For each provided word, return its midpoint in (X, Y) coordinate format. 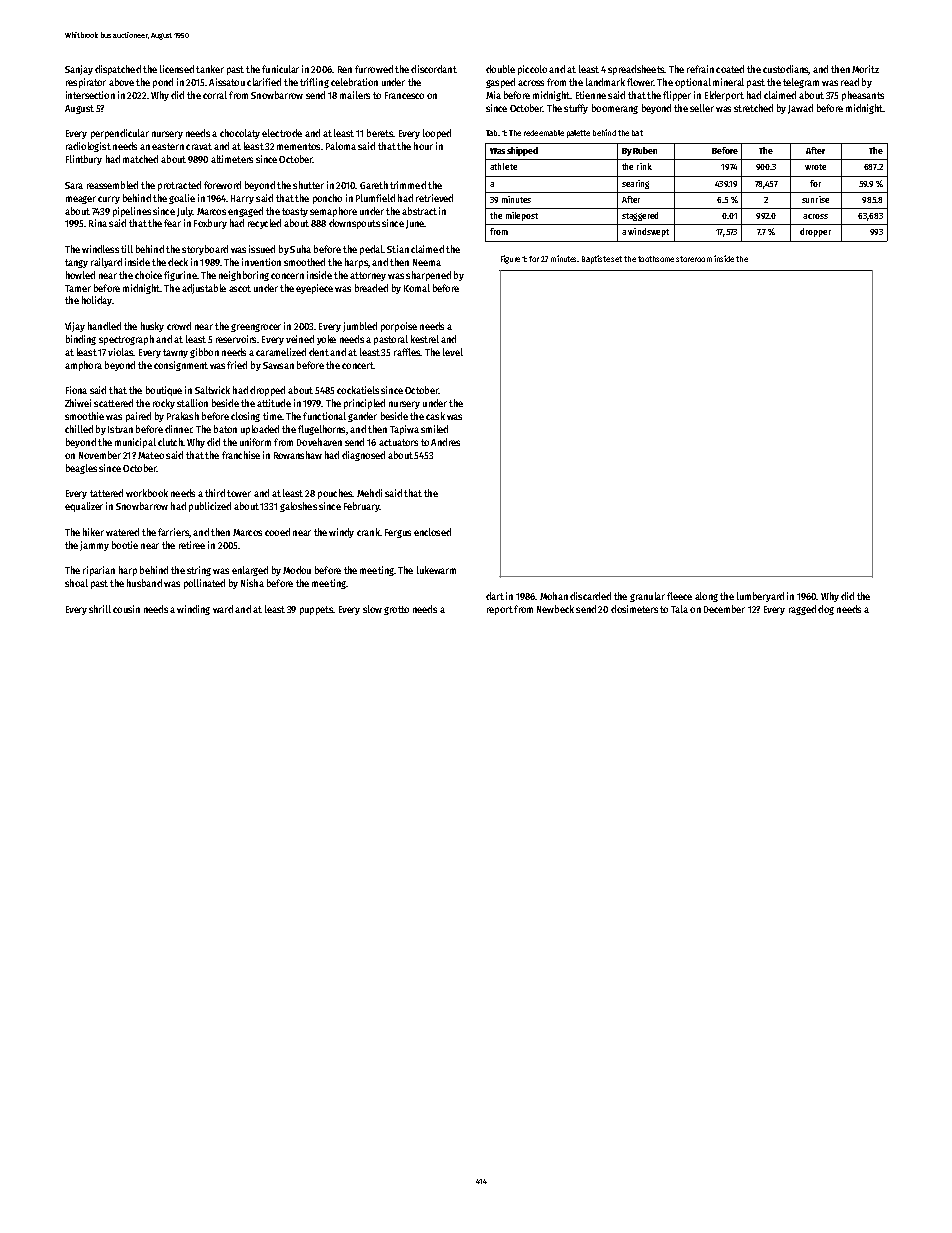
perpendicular (120, 134)
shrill (100, 609)
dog (826, 610)
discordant (434, 69)
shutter (308, 185)
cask (435, 416)
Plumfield (375, 198)
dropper (815, 232)
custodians (785, 69)
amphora (83, 366)
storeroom (694, 259)
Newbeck (555, 609)
